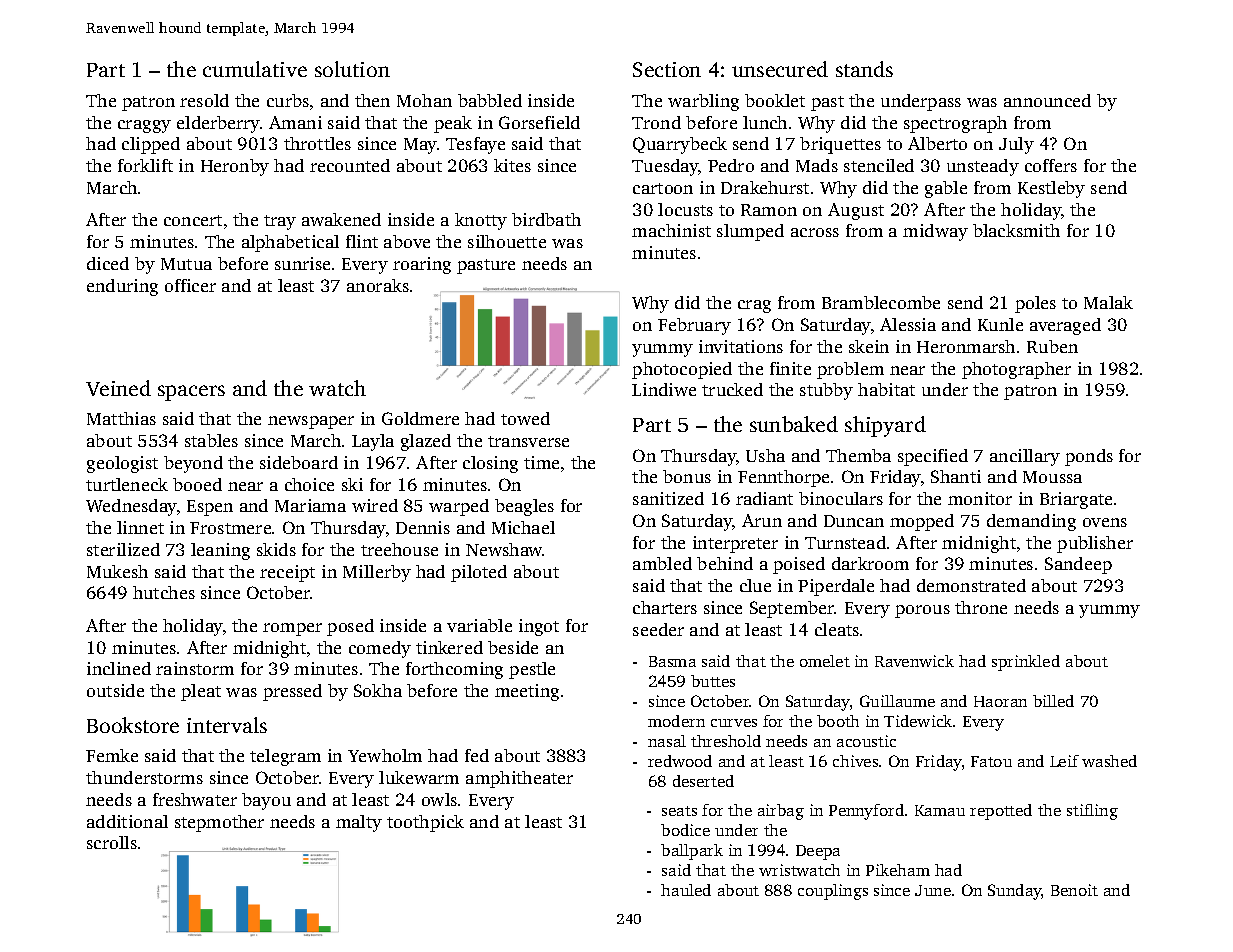 The image size is (1233, 952). Describe the element at coordinates (359, 823) in the page. I see `malty` at that location.
